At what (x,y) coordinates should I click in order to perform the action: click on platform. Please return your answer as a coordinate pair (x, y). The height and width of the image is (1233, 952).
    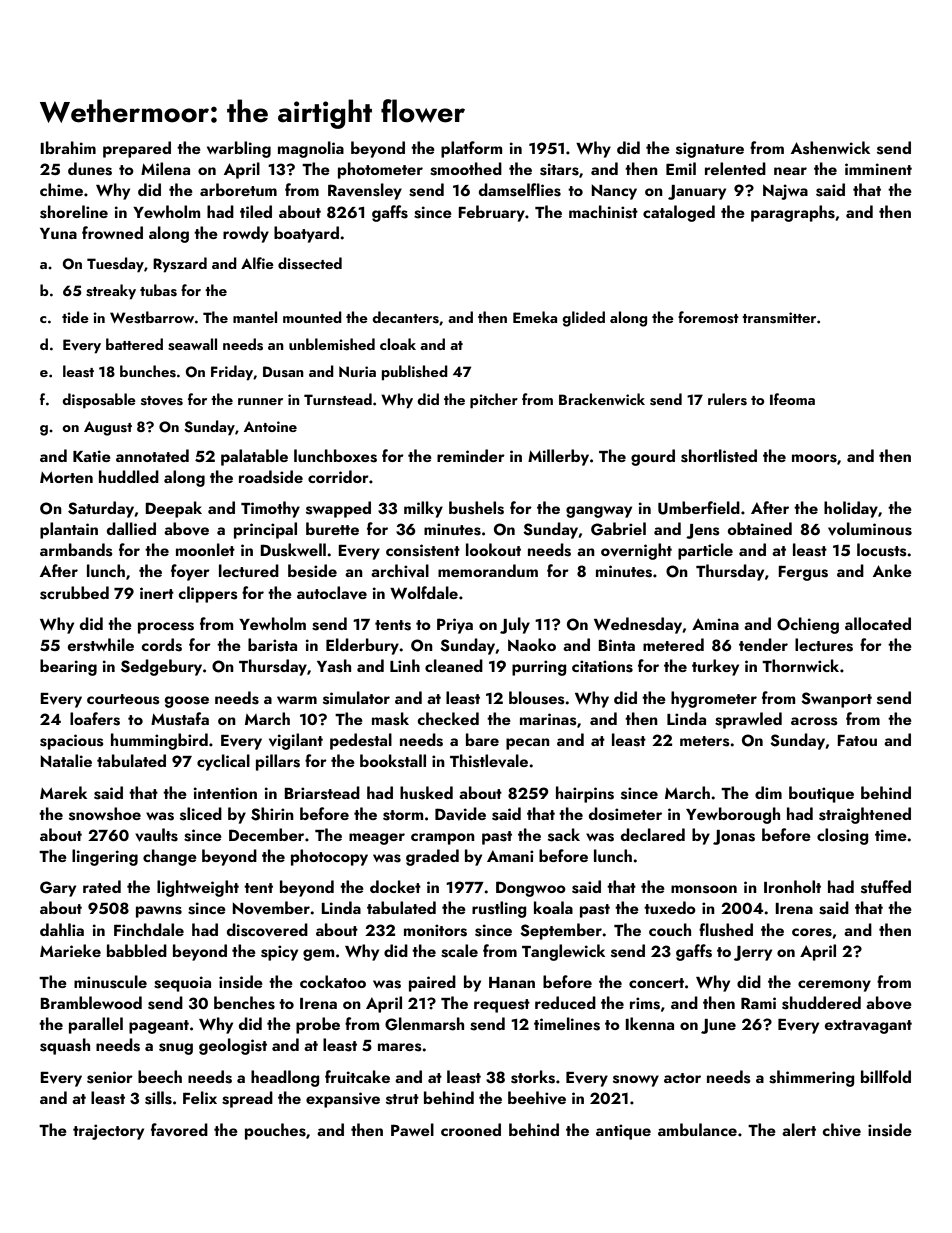
    Looking at the image, I should click on (471, 149).
